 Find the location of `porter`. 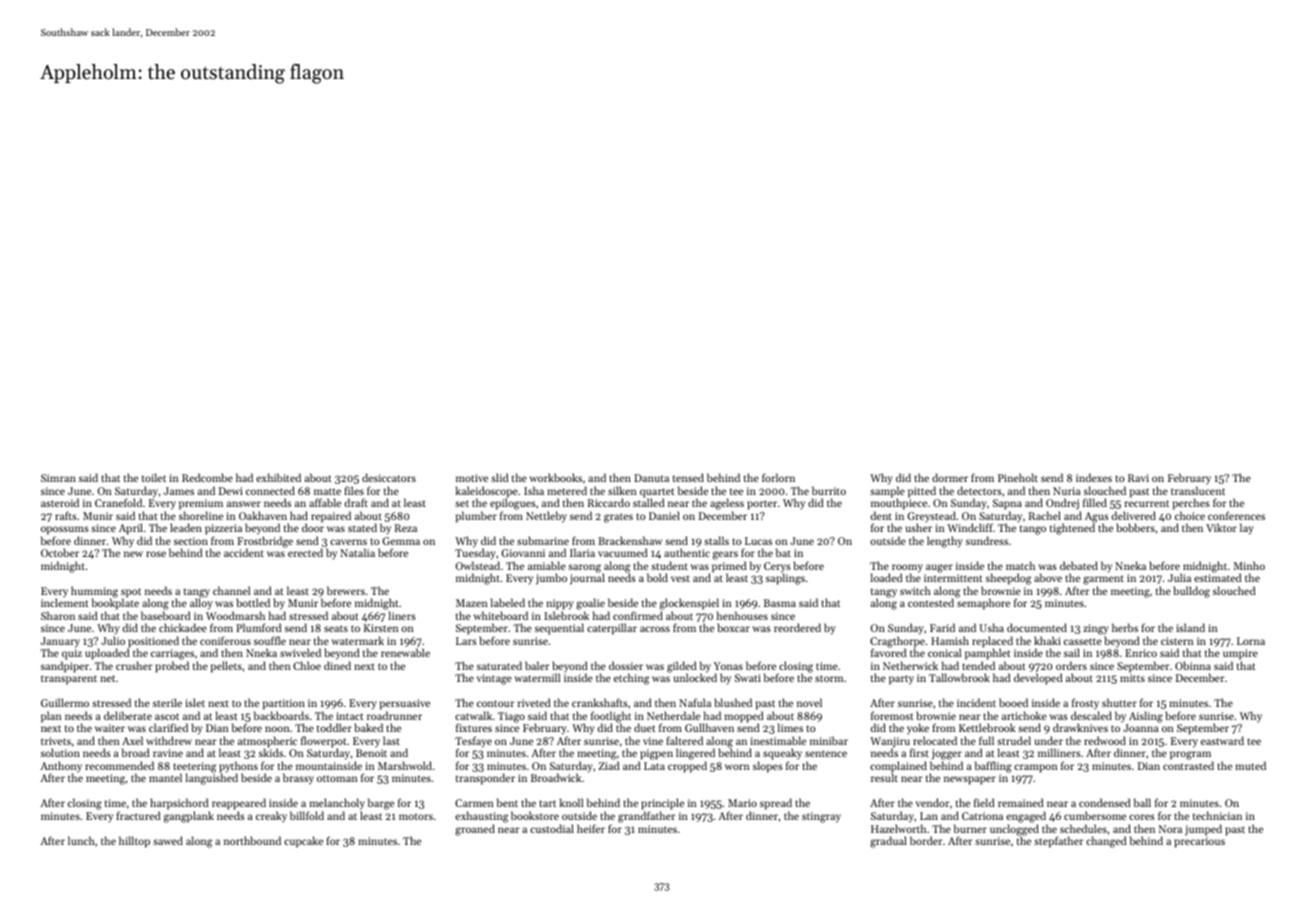

porter is located at coordinates (762, 505).
